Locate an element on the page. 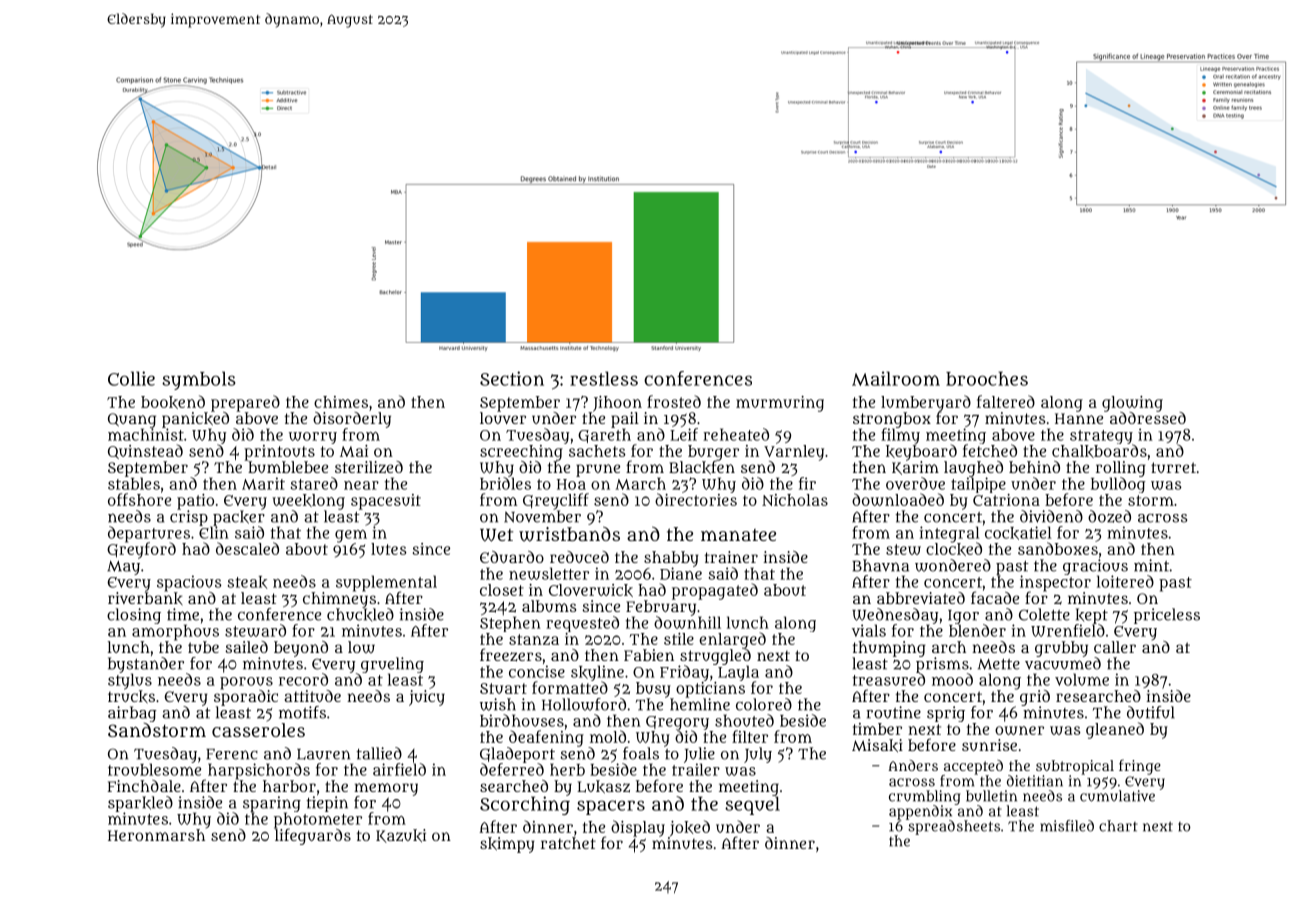 The width and height of the document is (1308, 924). wristbands is located at coordinates (569, 534).
